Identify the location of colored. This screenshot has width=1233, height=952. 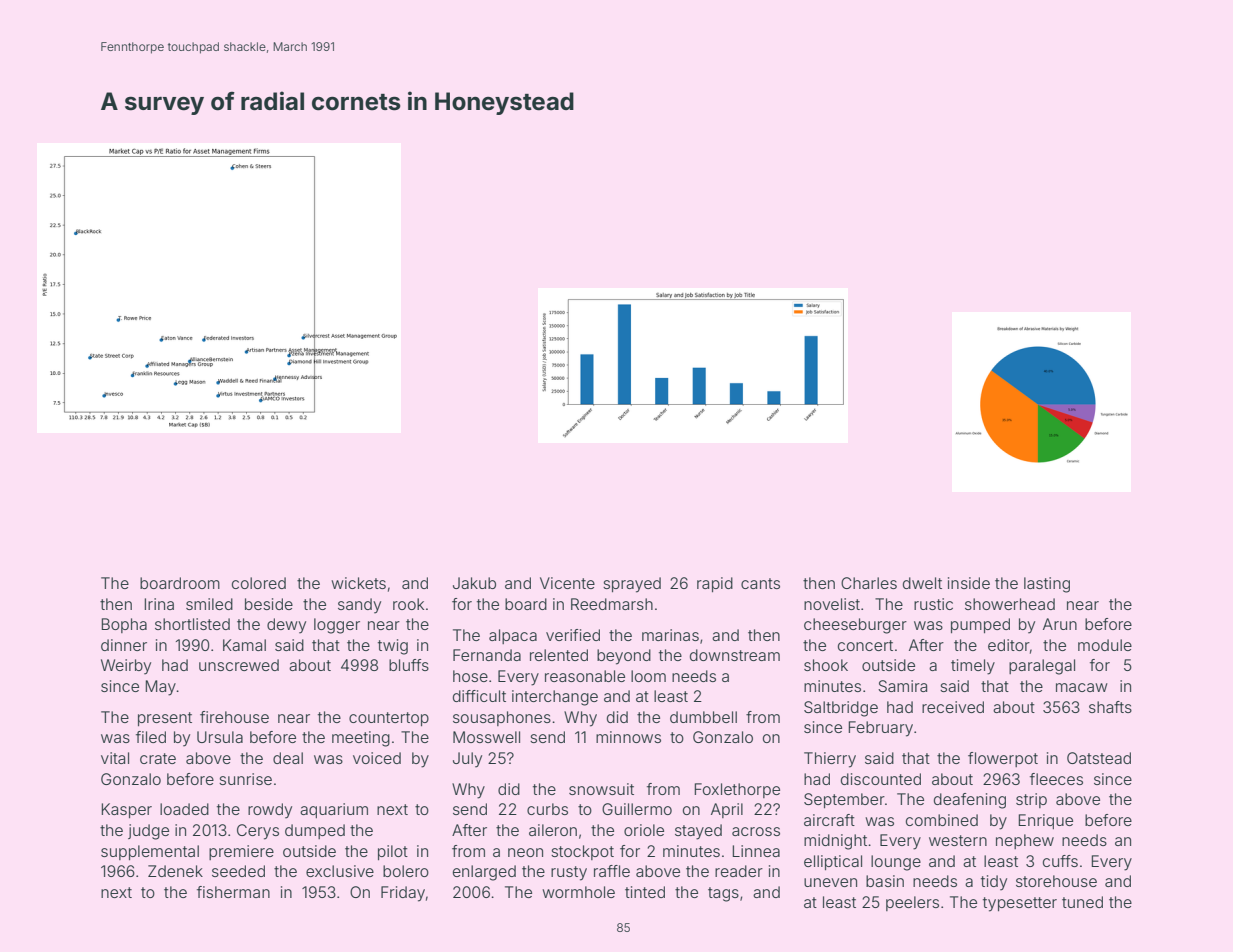
(259, 583).
